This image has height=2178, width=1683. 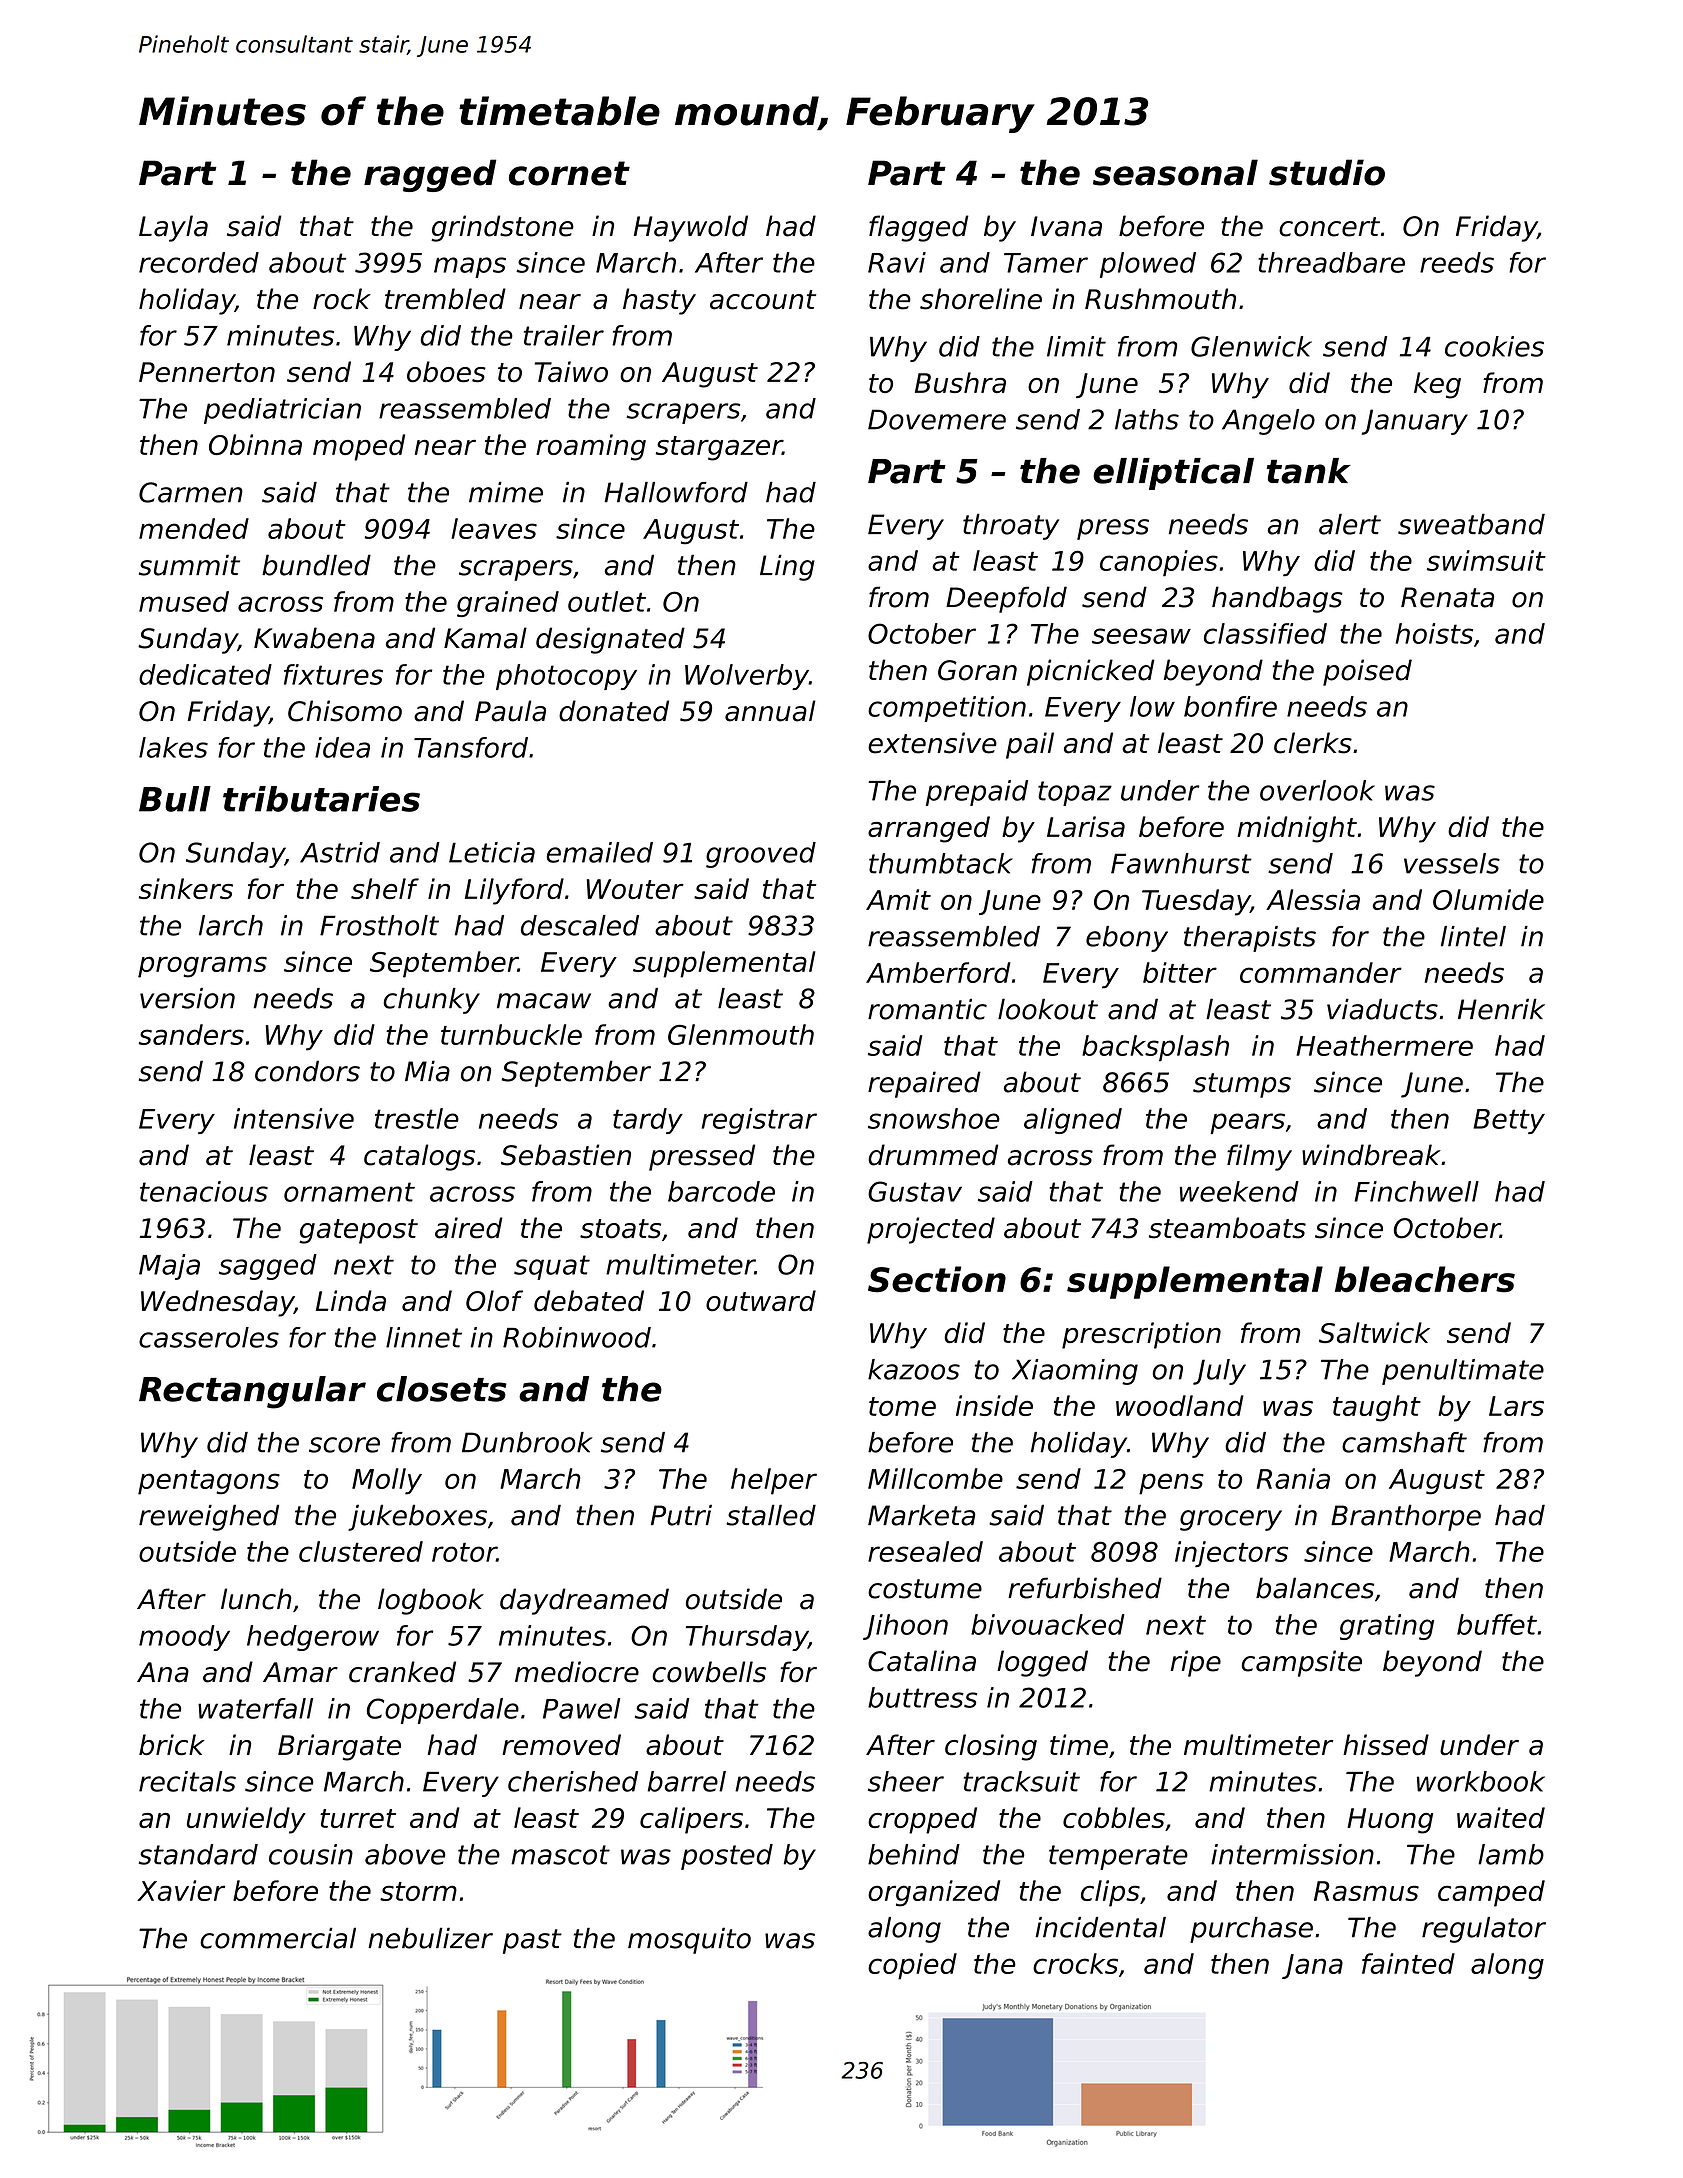 I want to click on Lars, so click(x=1516, y=1406).
